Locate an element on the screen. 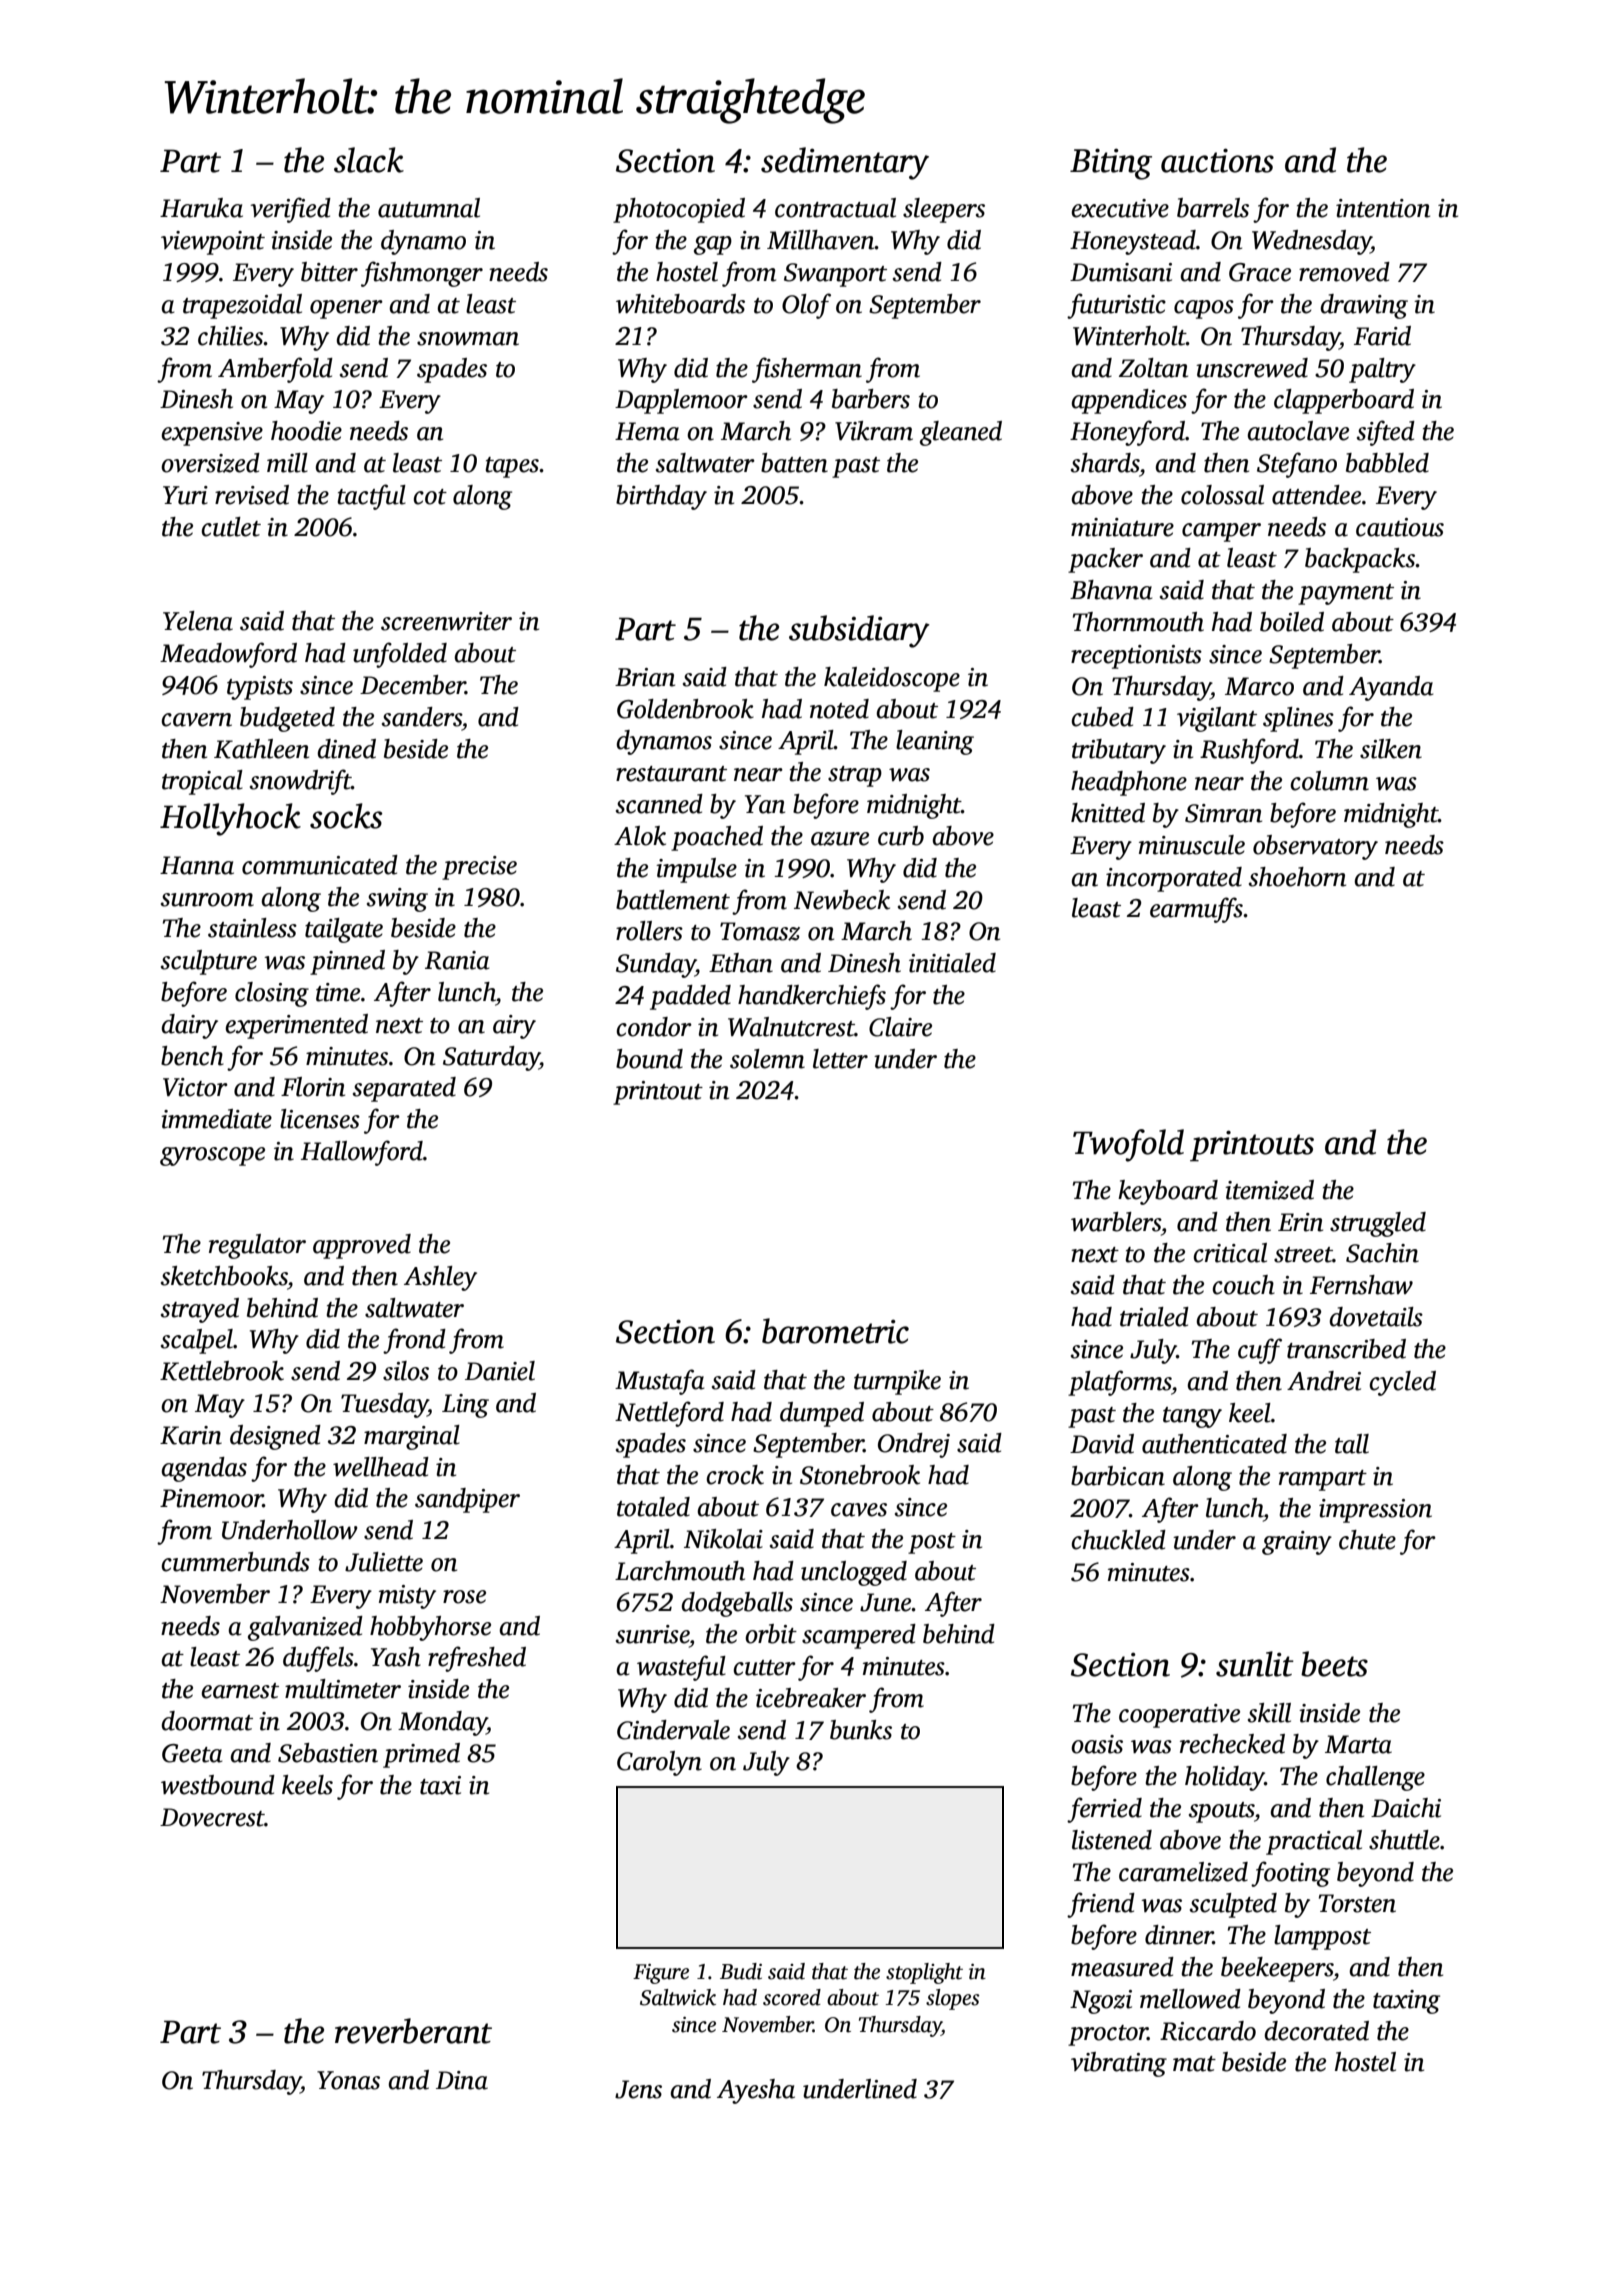  cautious is located at coordinates (1400, 527).
